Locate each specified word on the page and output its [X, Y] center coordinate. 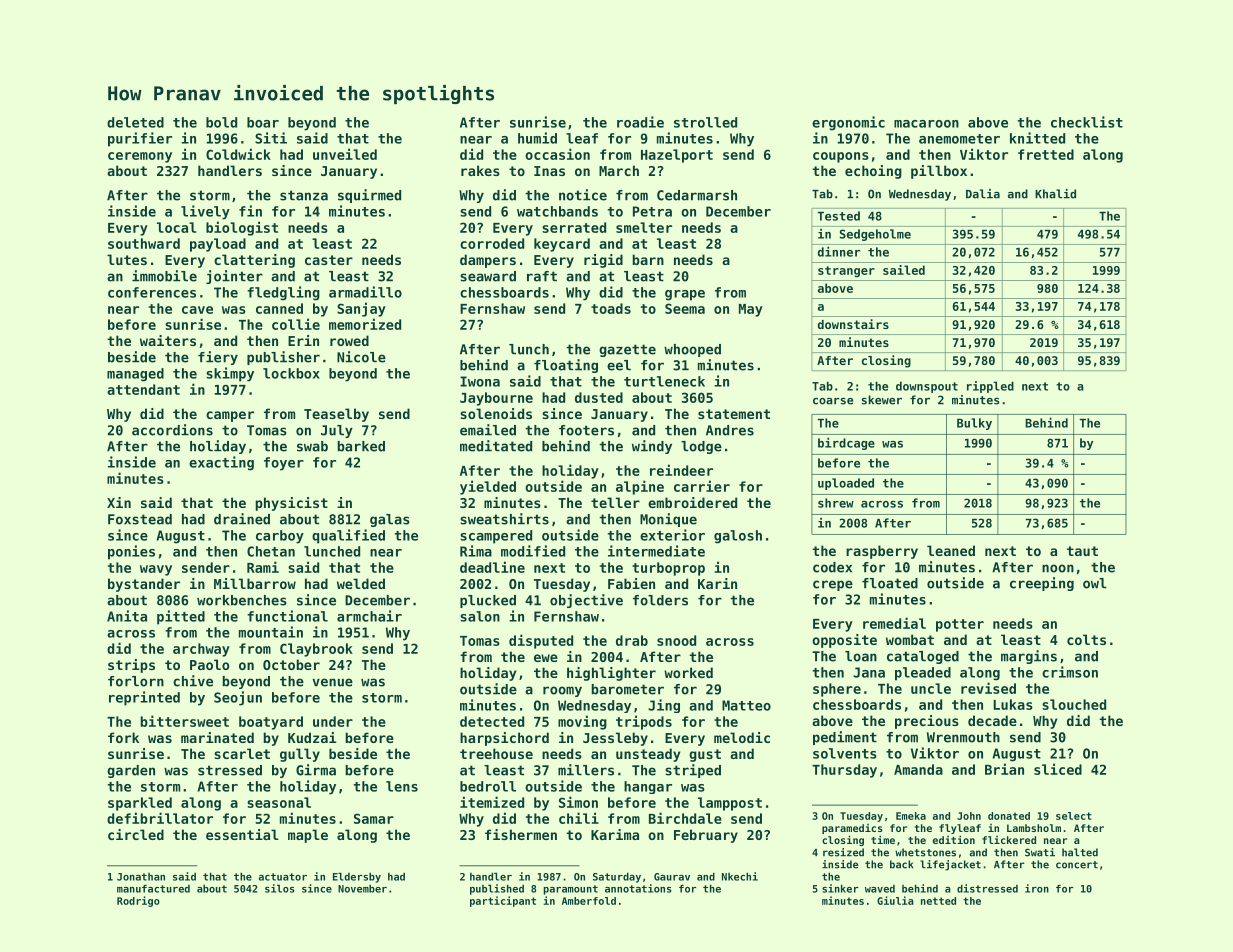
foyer [284, 464]
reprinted [144, 698]
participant [503, 901]
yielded [488, 487]
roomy [562, 691]
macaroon [926, 124]
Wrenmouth [963, 737]
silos [279, 888]
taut [1082, 551]
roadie [640, 122]
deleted [135, 122]
